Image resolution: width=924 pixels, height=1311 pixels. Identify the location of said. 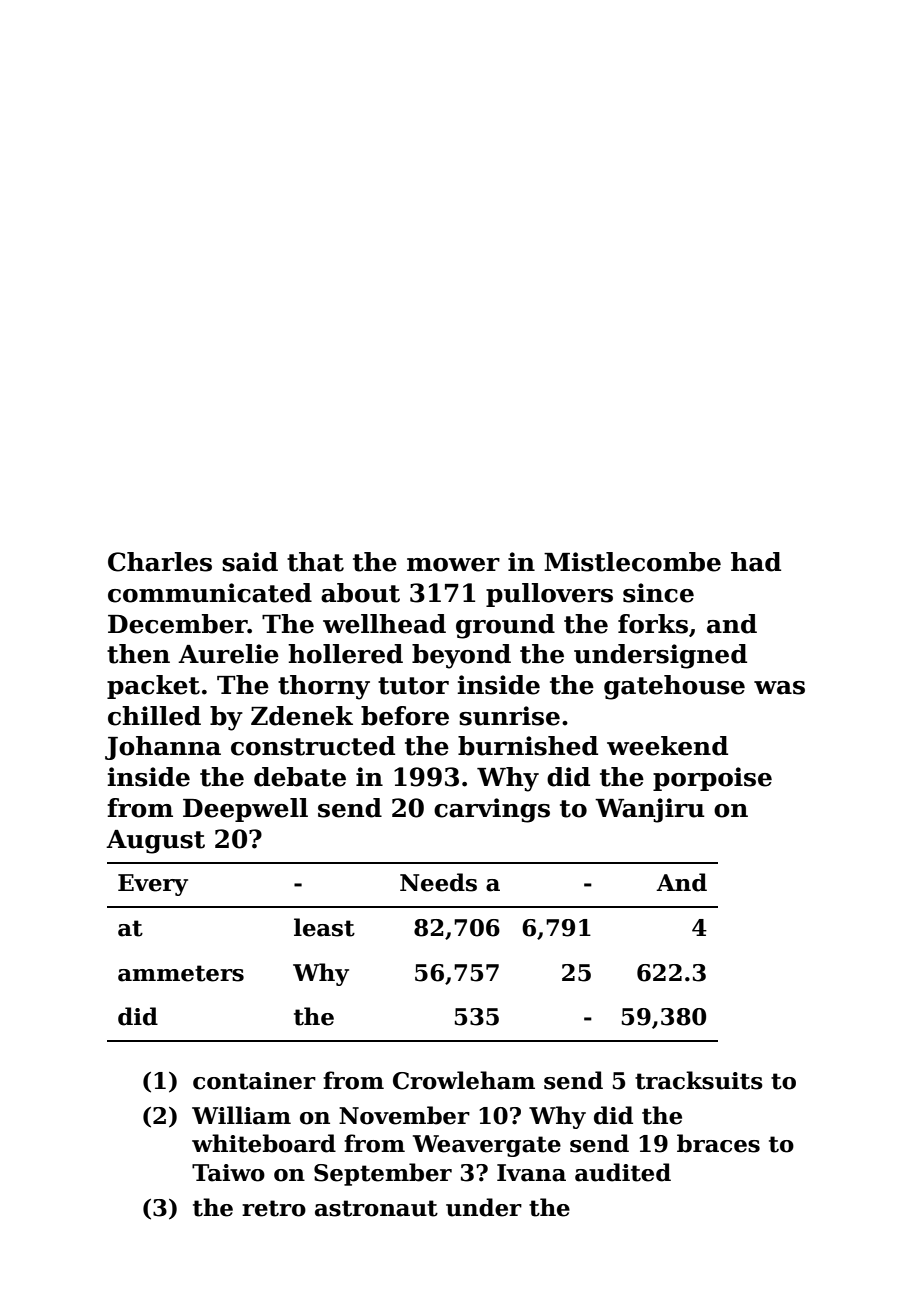
(250, 562).
